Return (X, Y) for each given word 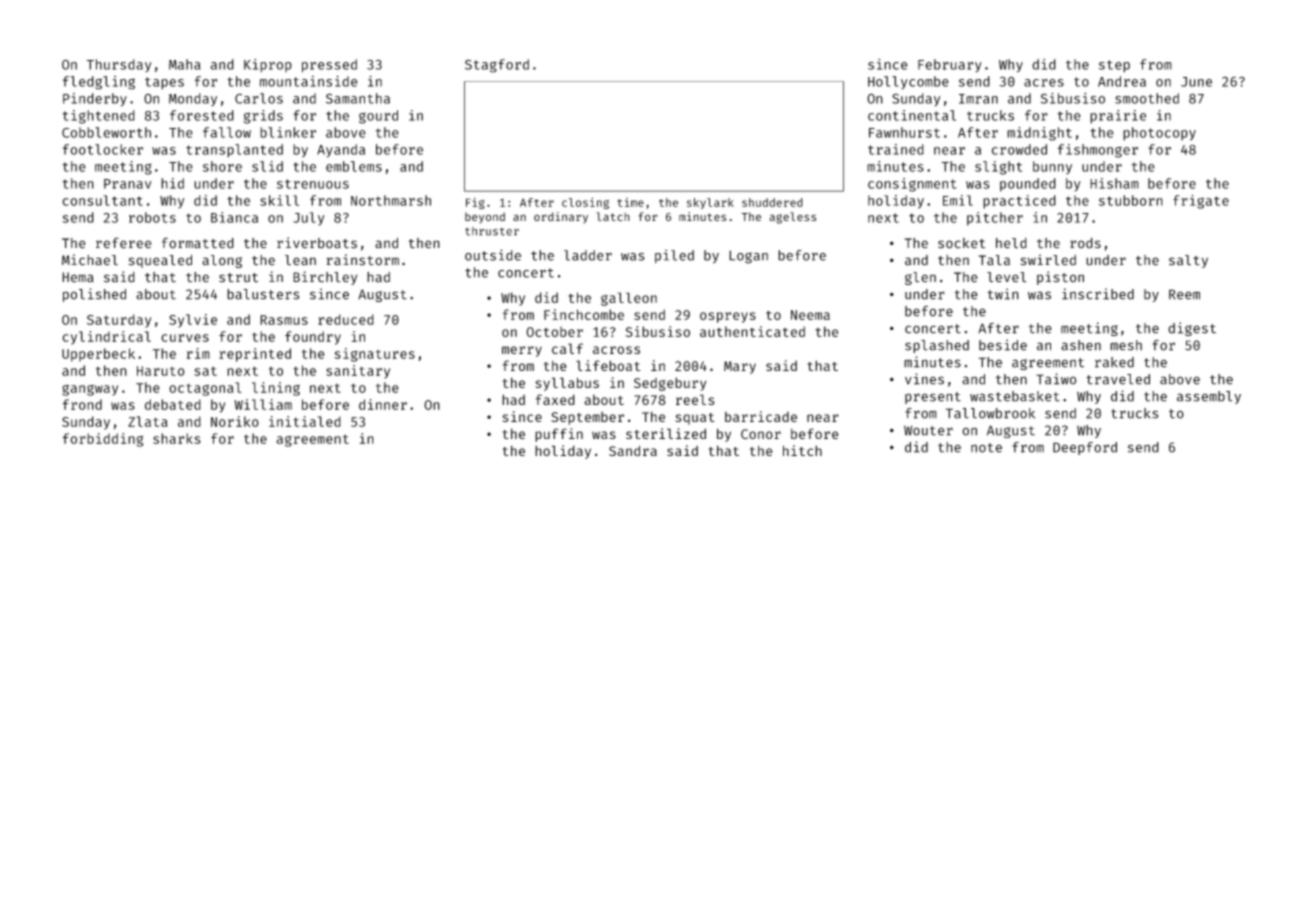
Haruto (160, 371)
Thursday (118, 65)
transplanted (234, 151)
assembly (1209, 397)
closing (585, 203)
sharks (177, 438)
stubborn (1131, 200)
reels (695, 399)
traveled (1118, 379)
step (1114, 66)
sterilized (666, 433)
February (950, 65)
